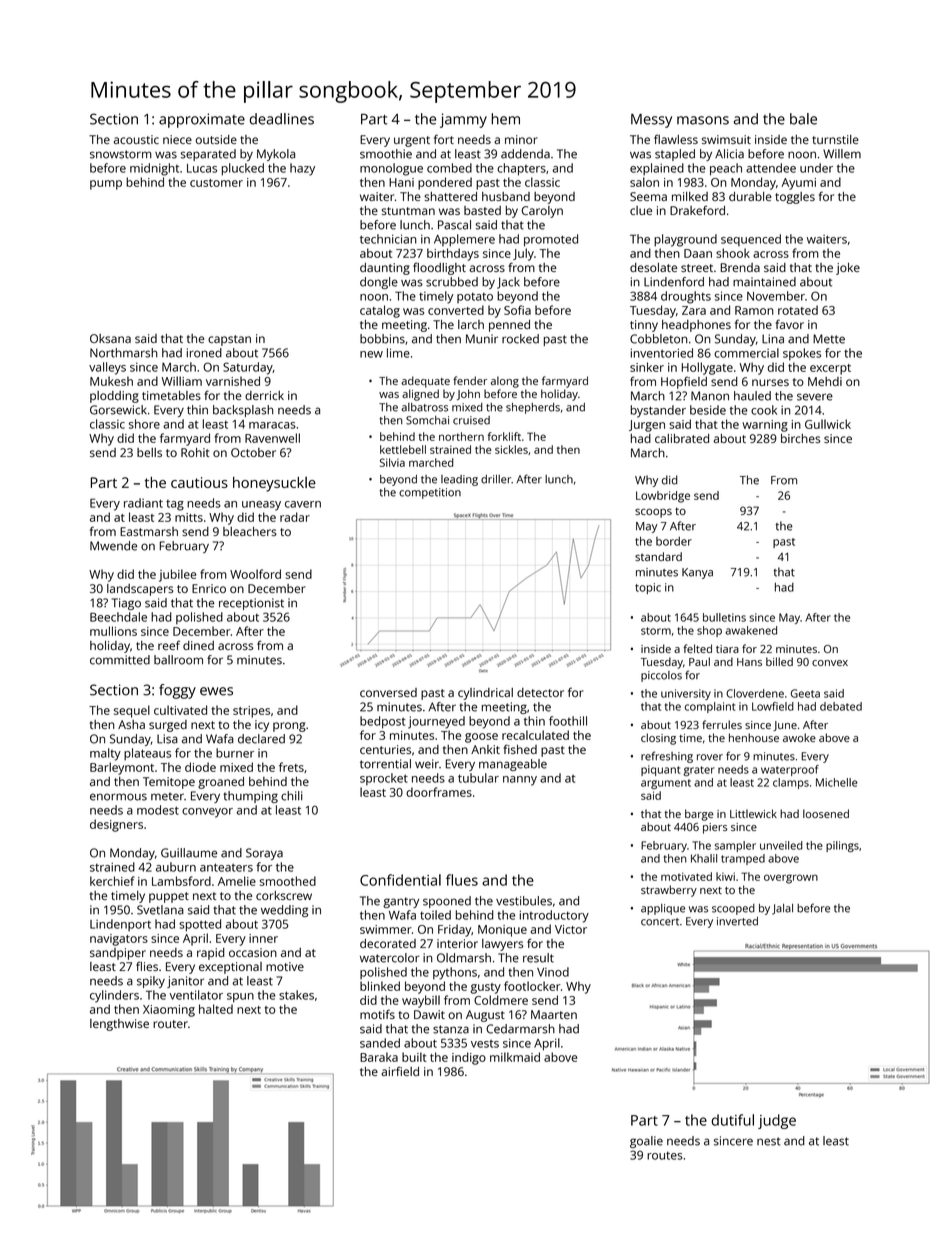  What do you see at coordinates (515, 1057) in the page?
I see `milkmaid` at bounding box center [515, 1057].
